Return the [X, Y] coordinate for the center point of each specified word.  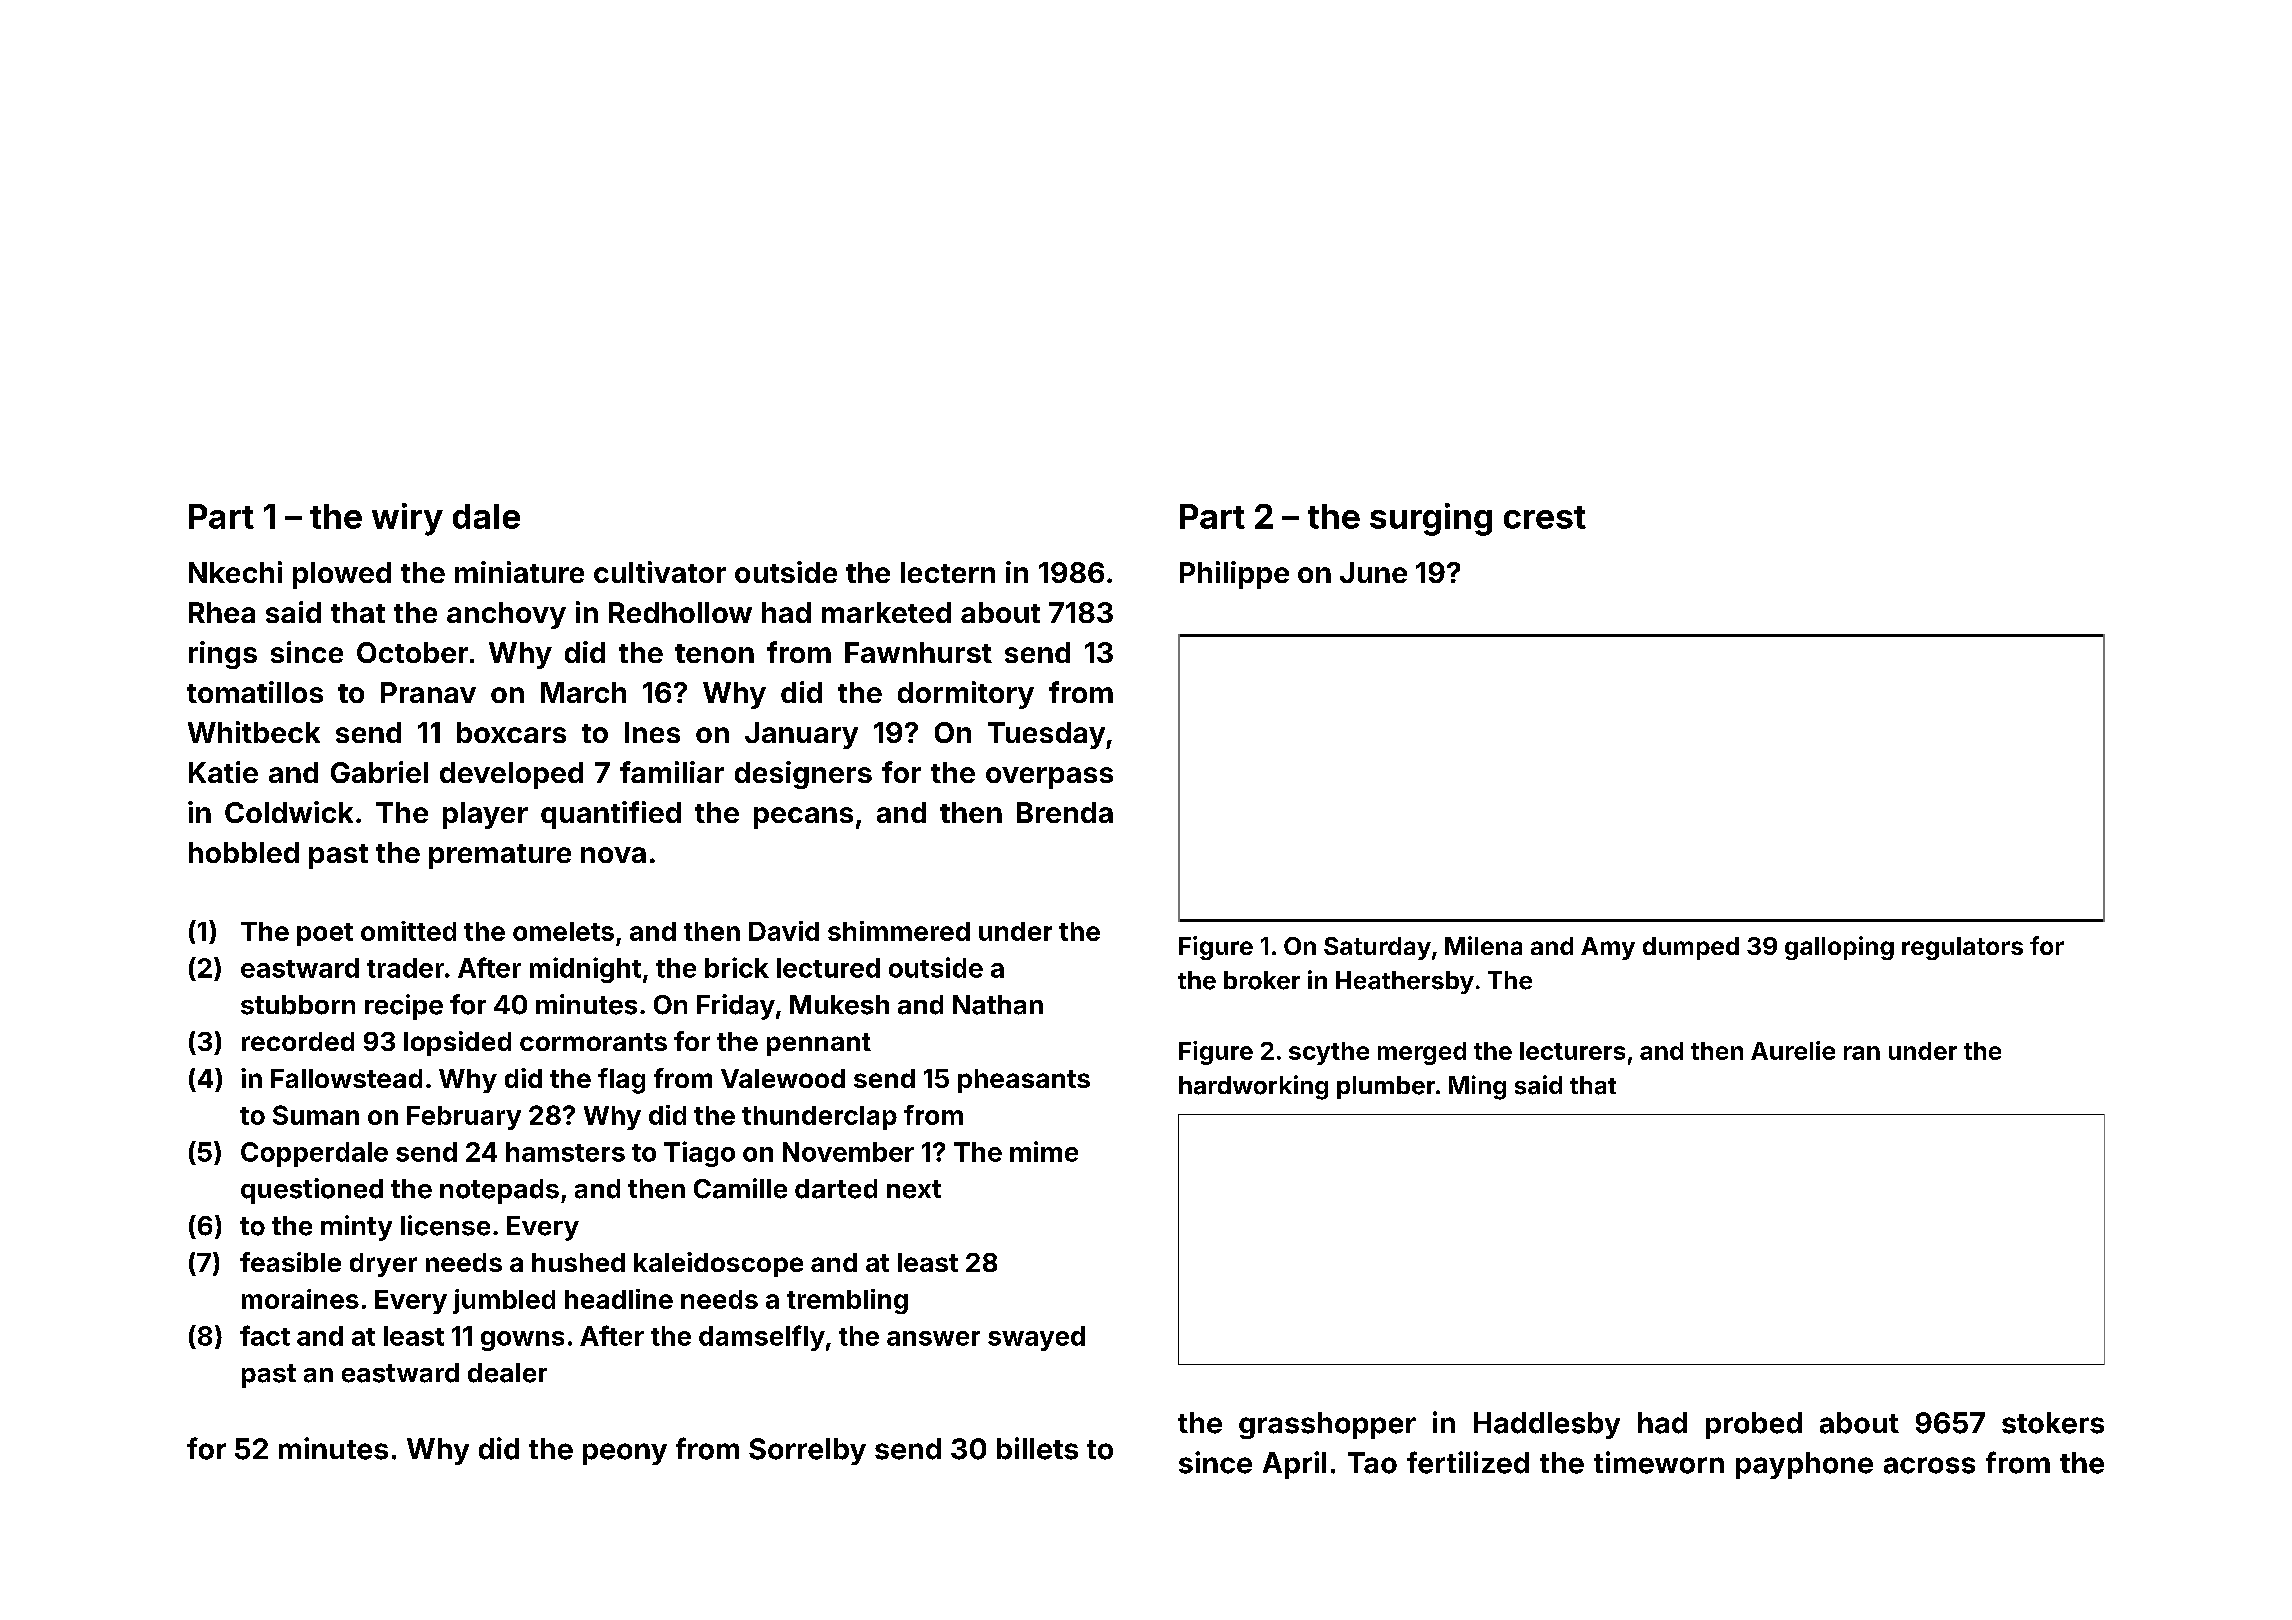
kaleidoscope [718, 1264]
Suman [316, 1115]
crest [1545, 517]
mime [1044, 1151]
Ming [1477, 1087]
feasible [290, 1262]
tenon [714, 653]
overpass [1049, 778]
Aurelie [1793, 1050]
